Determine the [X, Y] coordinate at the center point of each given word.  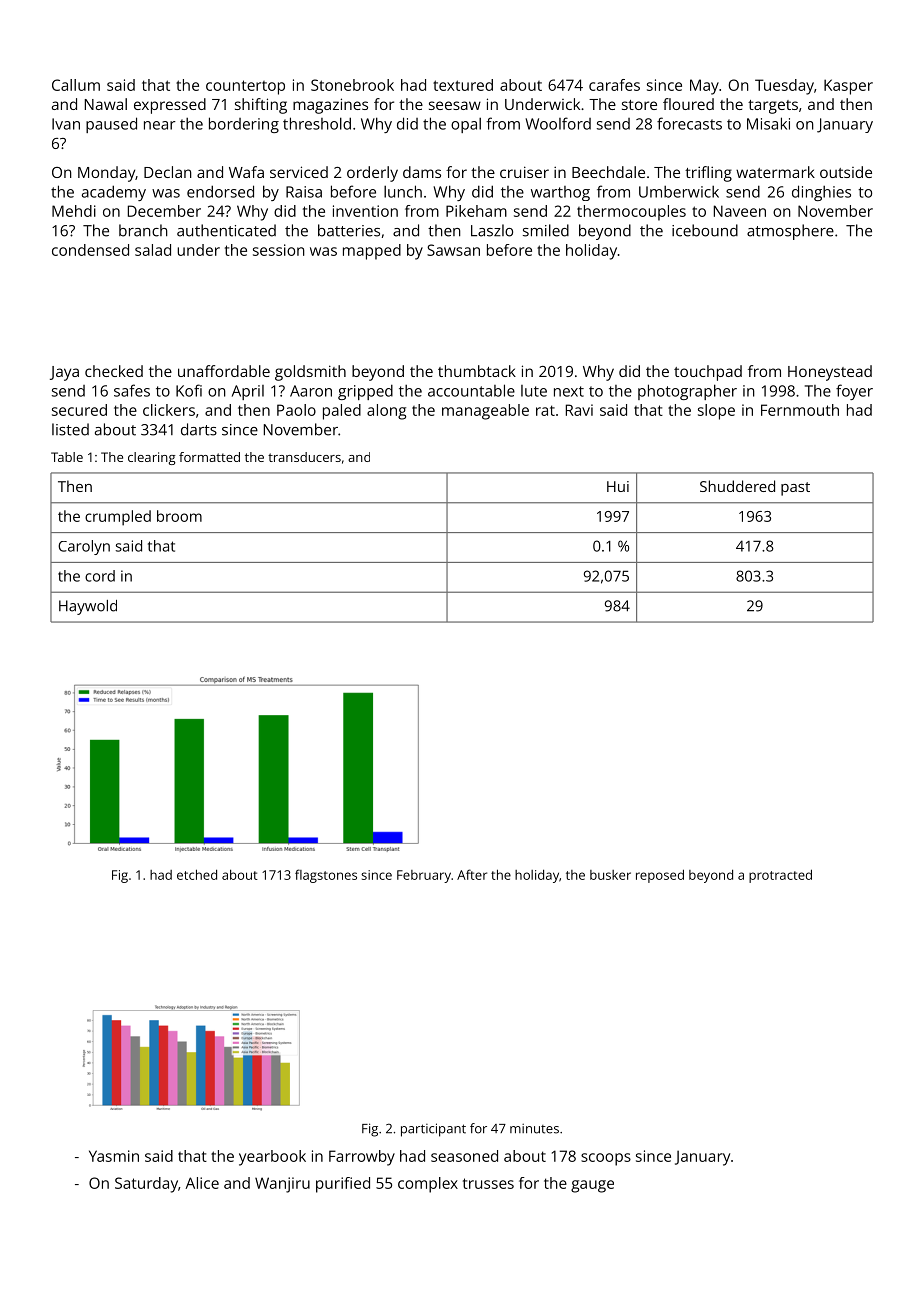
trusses [488, 1183]
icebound [705, 230]
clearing [152, 458]
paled [342, 412]
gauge [592, 1186]
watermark [775, 172]
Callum [76, 85]
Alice [202, 1183]
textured [463, 85]
